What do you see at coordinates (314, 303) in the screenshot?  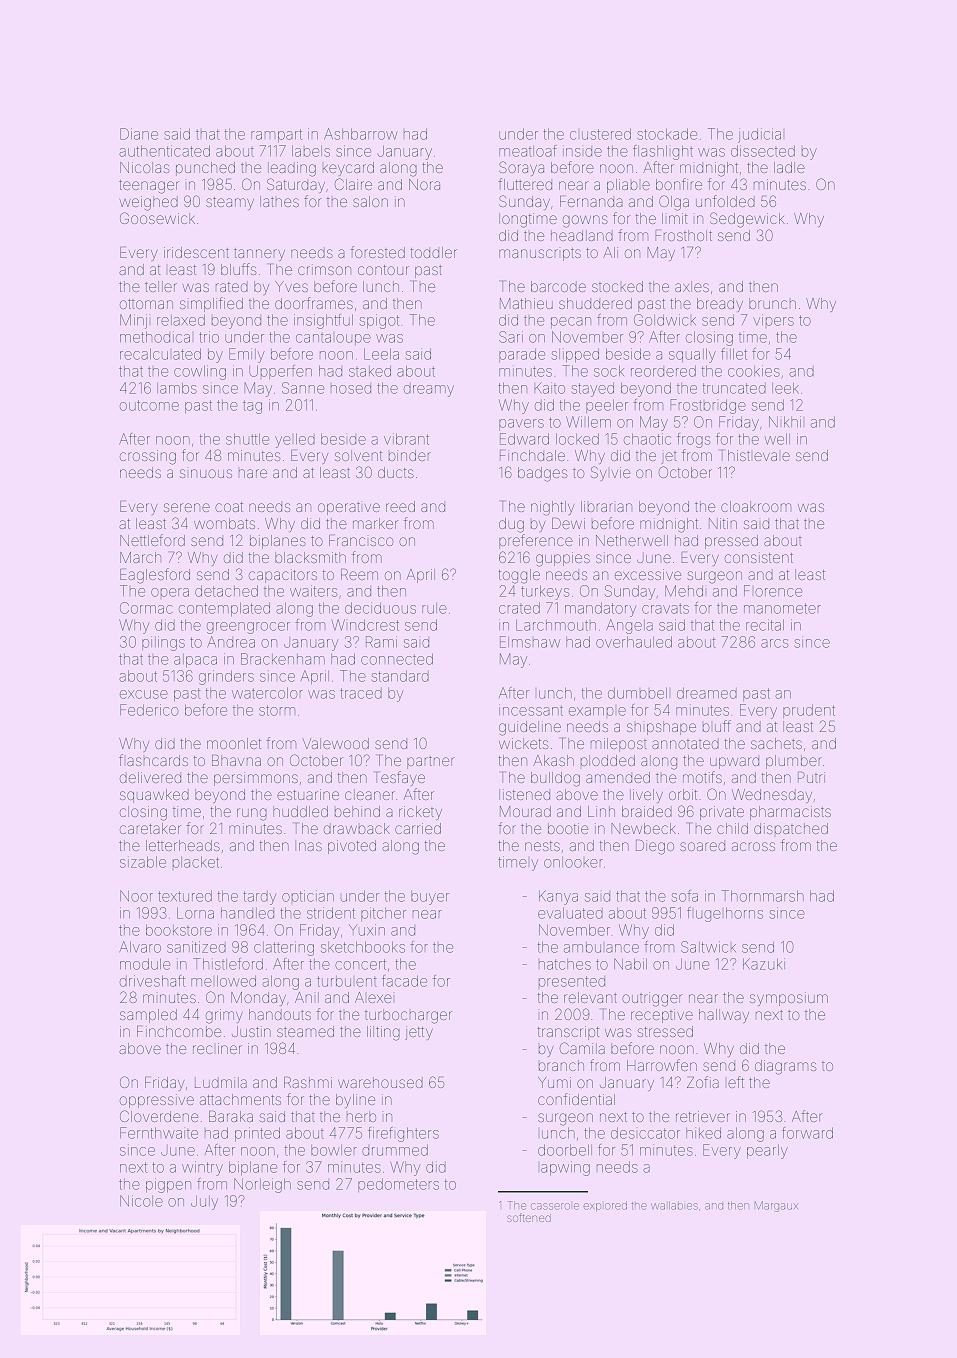 I see `doorframes` at bounding box center [314, 303].
